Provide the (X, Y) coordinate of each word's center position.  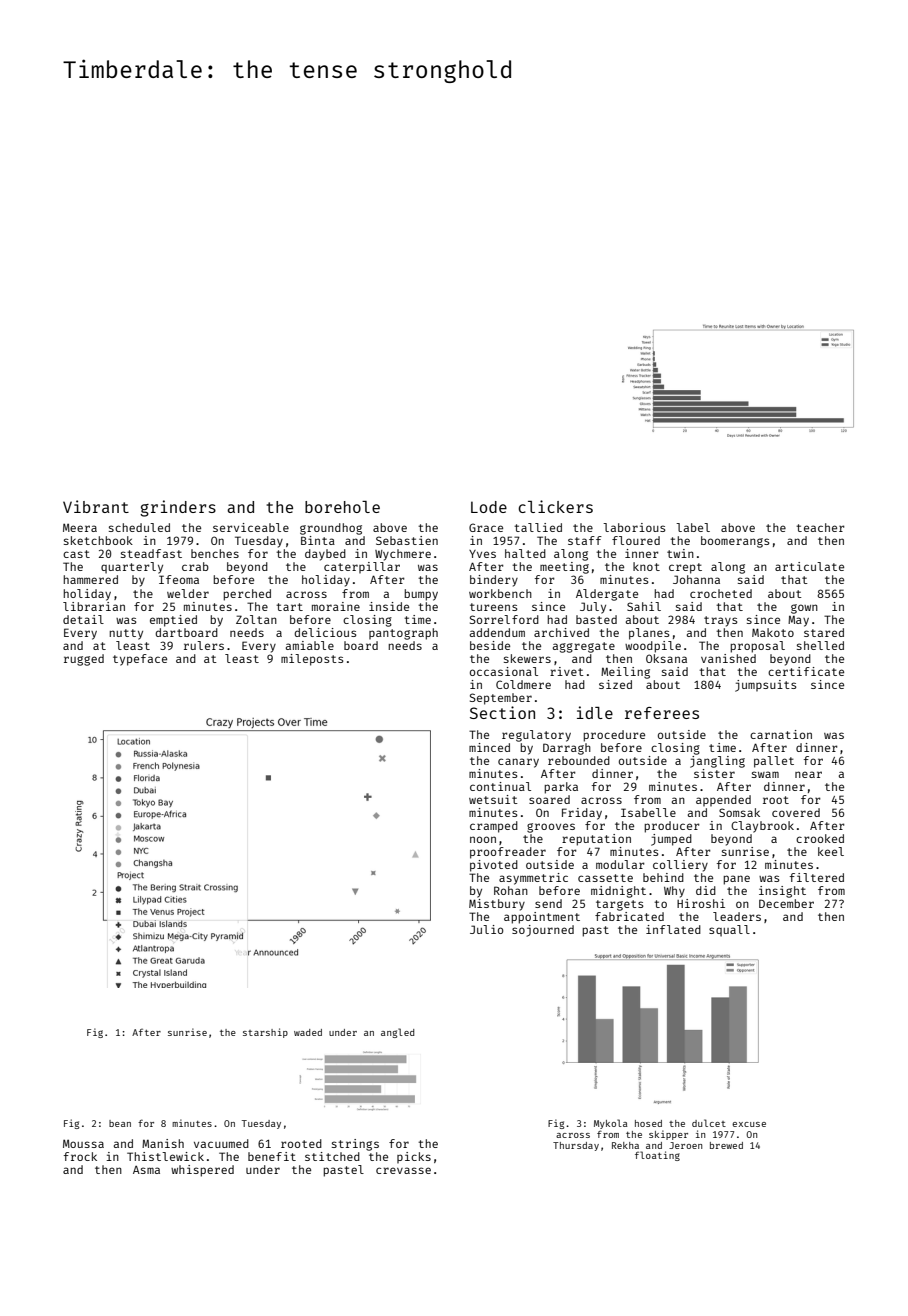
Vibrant (96, 506)
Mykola (611, 1124)
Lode (489, 507)
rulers (204, 645)
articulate (809, 566)
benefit (272, 1156)
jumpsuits (766, 686)
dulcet (709, 1123)
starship (265, 1033)
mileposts (312, 660)
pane (736, 880)
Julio (486, 929)
